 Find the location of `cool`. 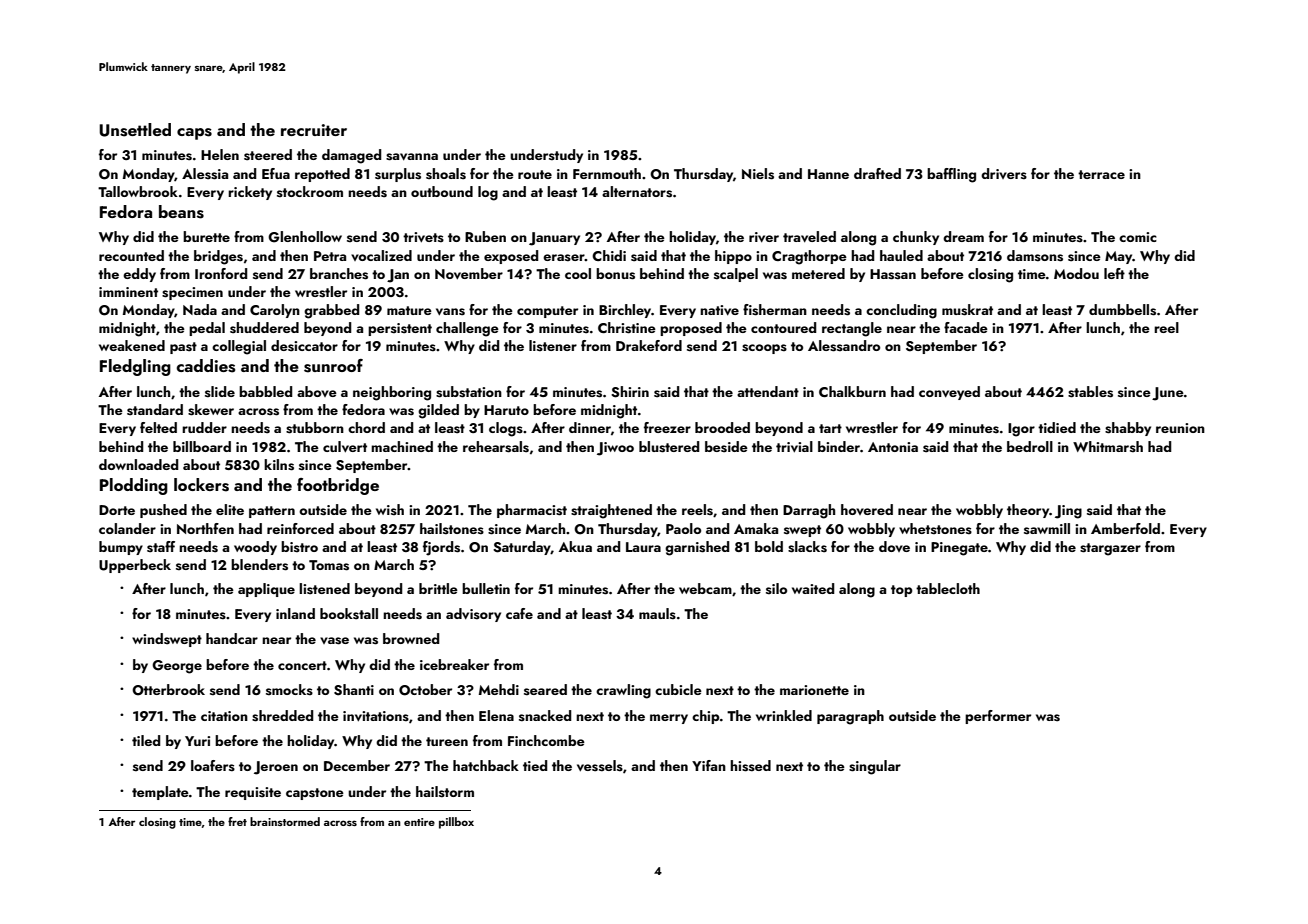

cool is located at coordinates (578, 273).
